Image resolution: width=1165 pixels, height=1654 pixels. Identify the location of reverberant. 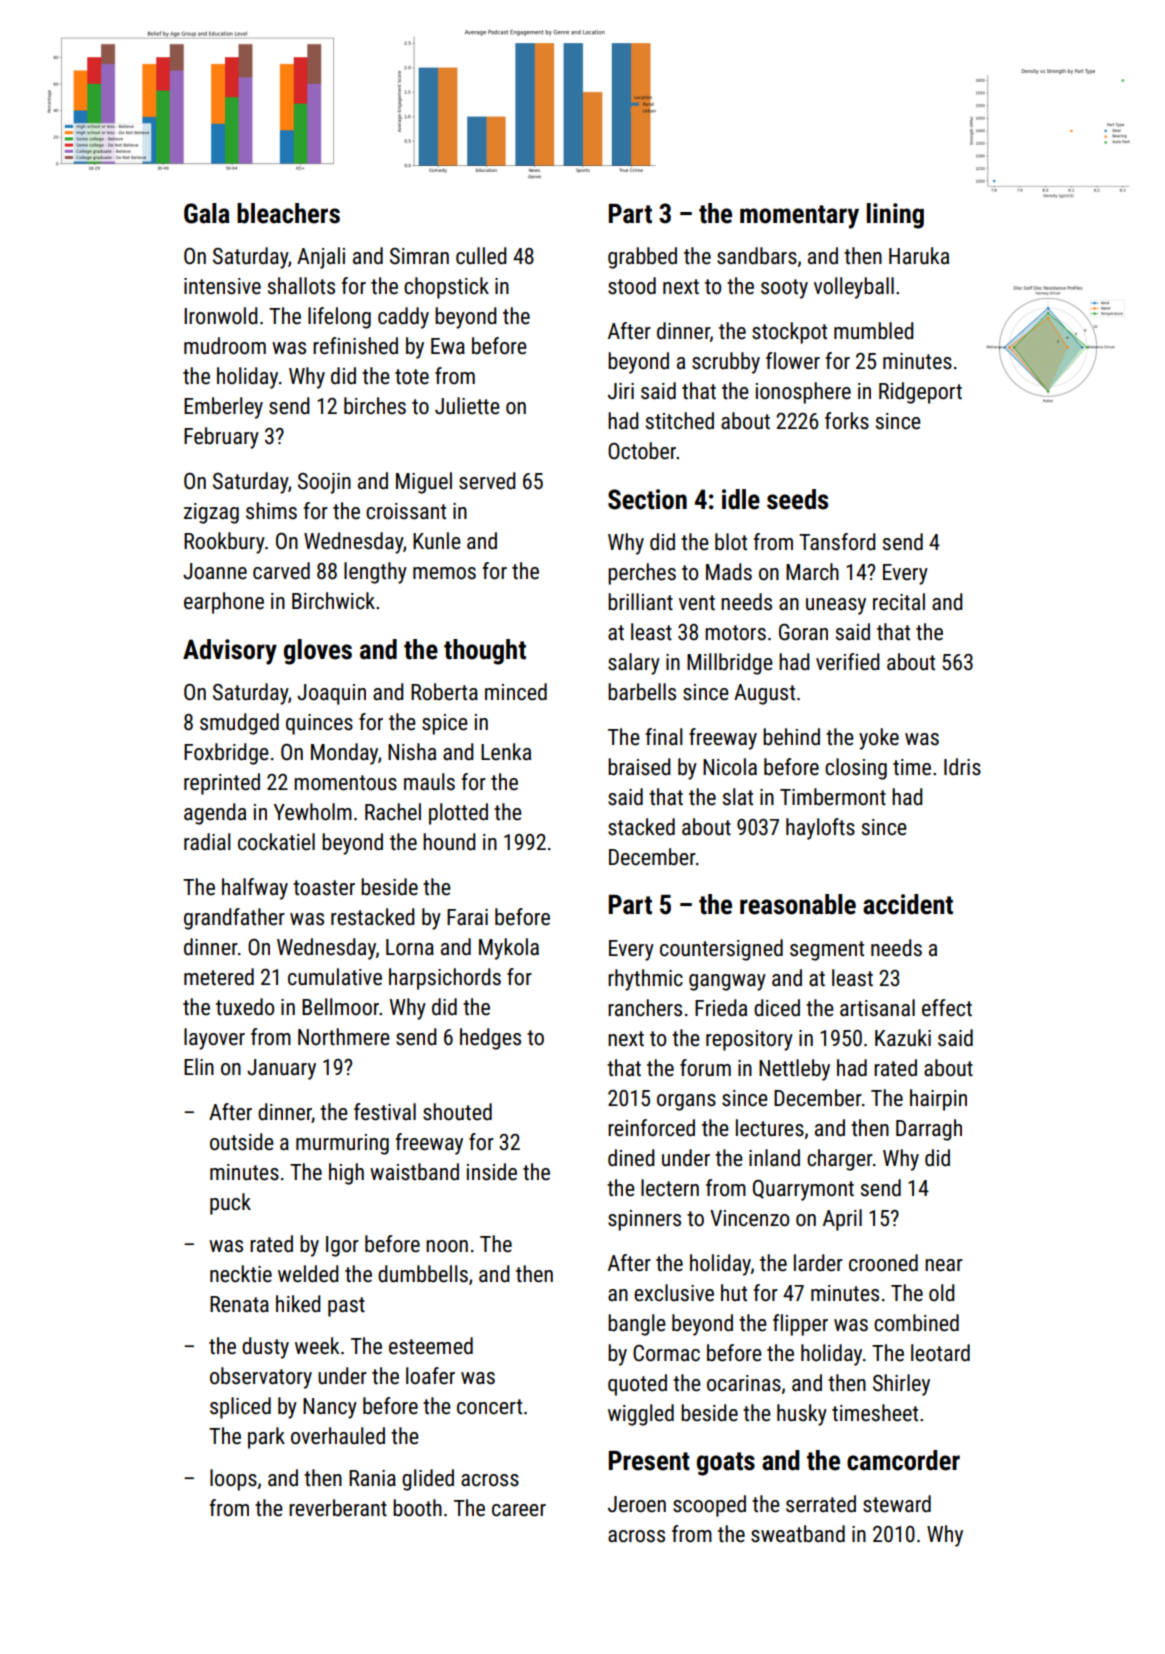
(338, 1508).
